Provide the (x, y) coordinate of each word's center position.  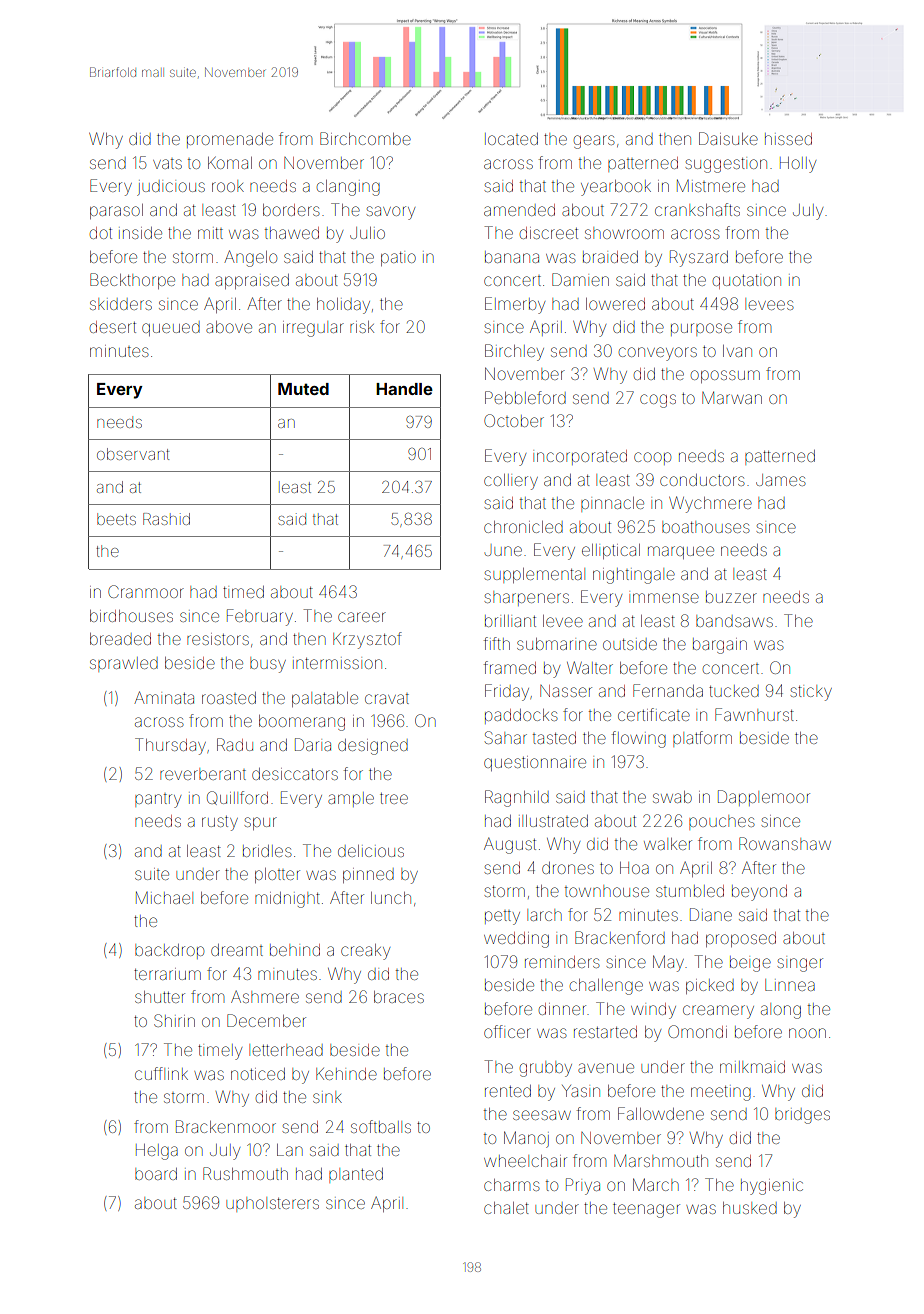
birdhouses (131, 616)
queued (171, 328)
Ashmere (265, 997)
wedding (516, 940)
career (362, 617)
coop (652, 458)
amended (519, 210)
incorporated (580, 457)
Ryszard (699, 258)
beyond (759, 893)
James (781, 480)
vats (167, 164)
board (156, 1174)
